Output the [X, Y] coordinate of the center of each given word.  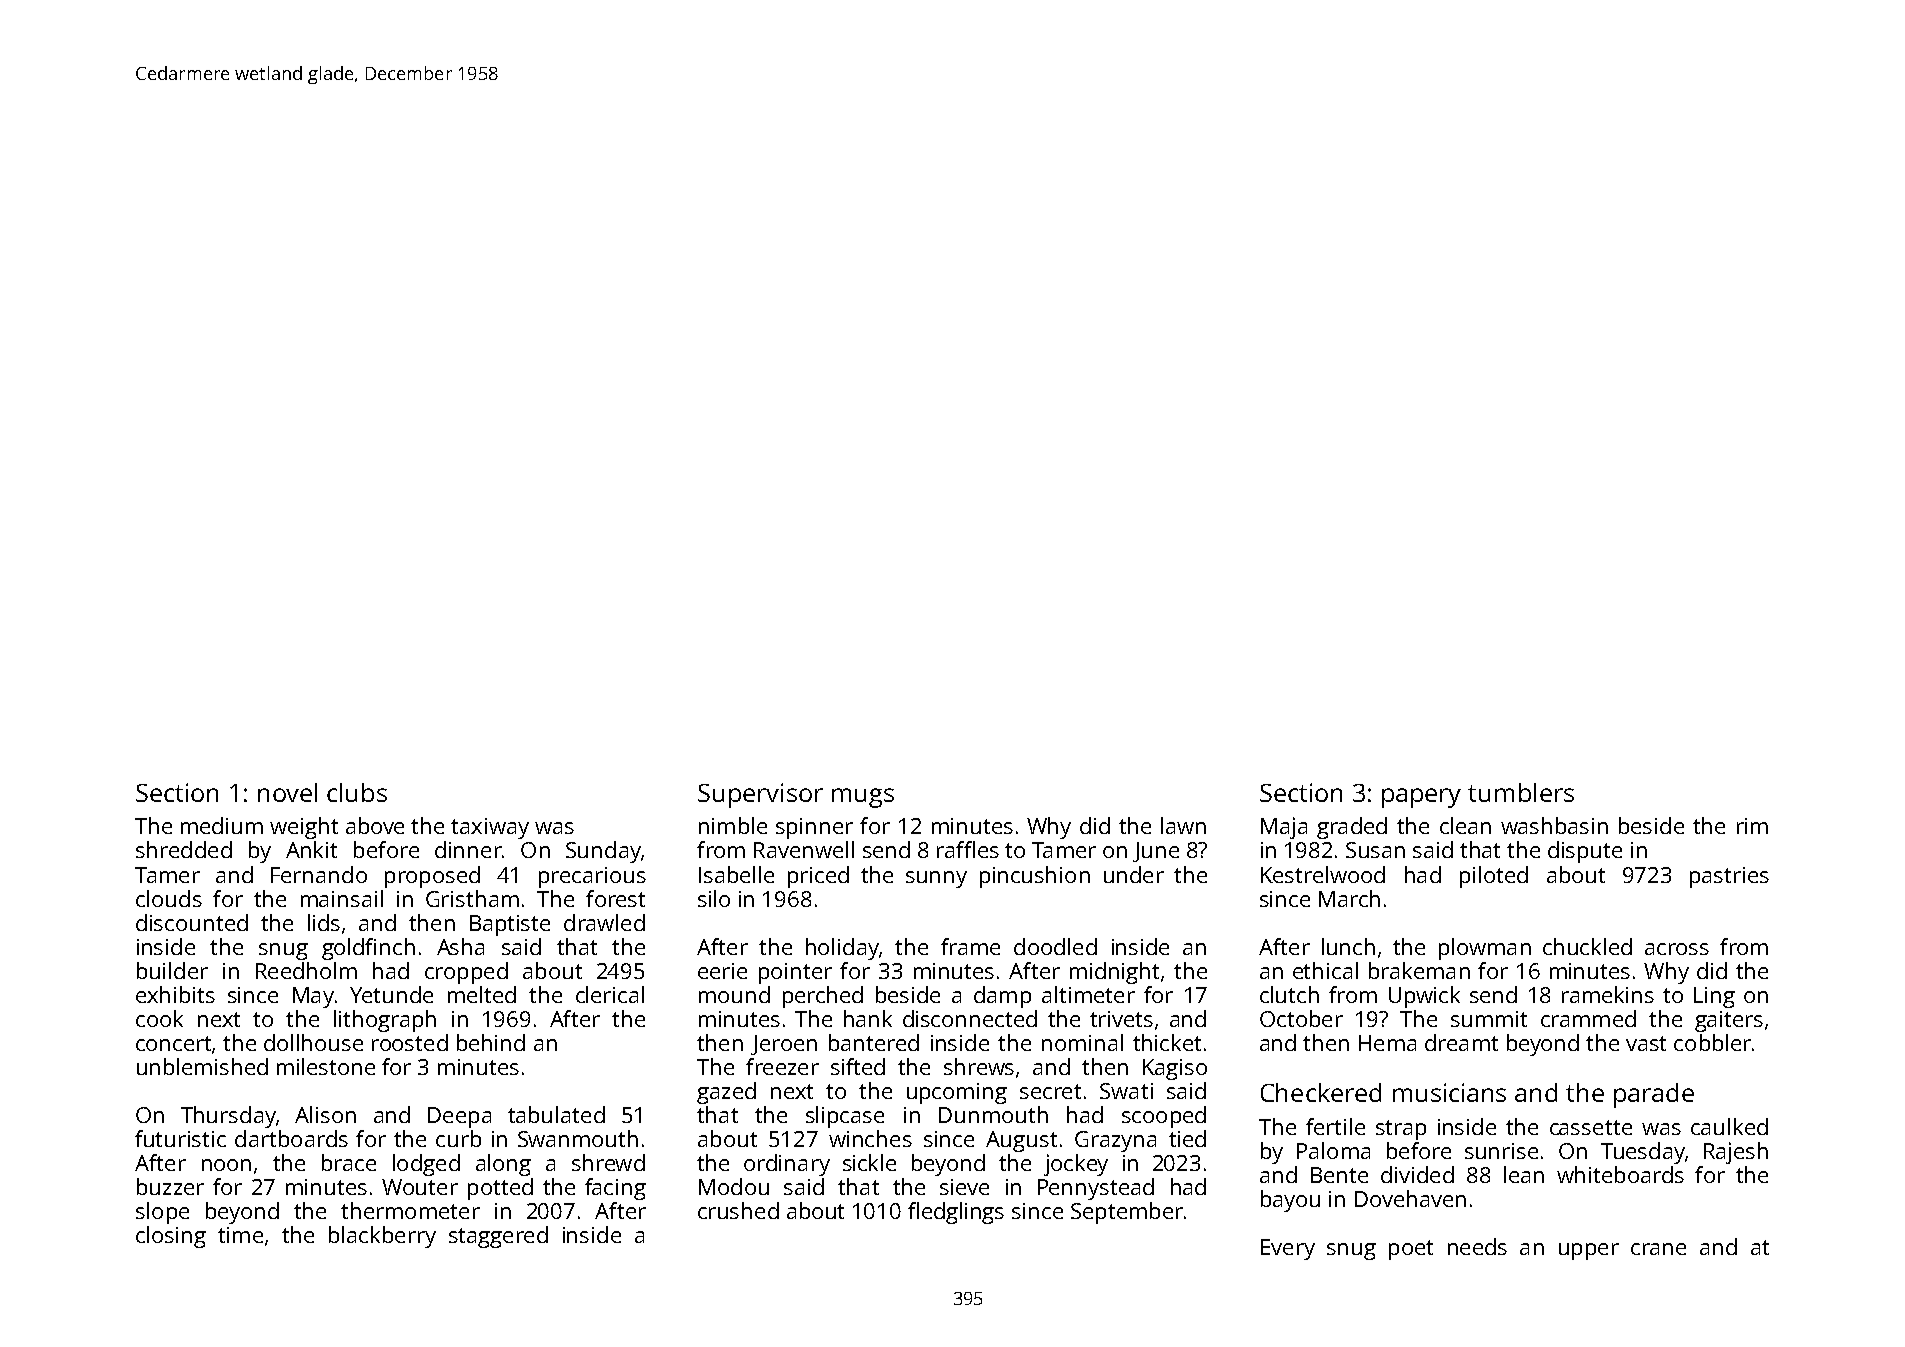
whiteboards [1620, 1174]
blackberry [382, 1237]
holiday [842, 949]
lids [324, 922]
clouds [169, 898]
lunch [1348, 946]
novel [287, 792]
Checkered [1321, 1092]
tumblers [1521, 792]
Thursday [228, 1117]
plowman [1485, 949]
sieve [964, 1187]
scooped [1164, 1117]
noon [226, 1165]
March [1349, 898]
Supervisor [760, 795]
